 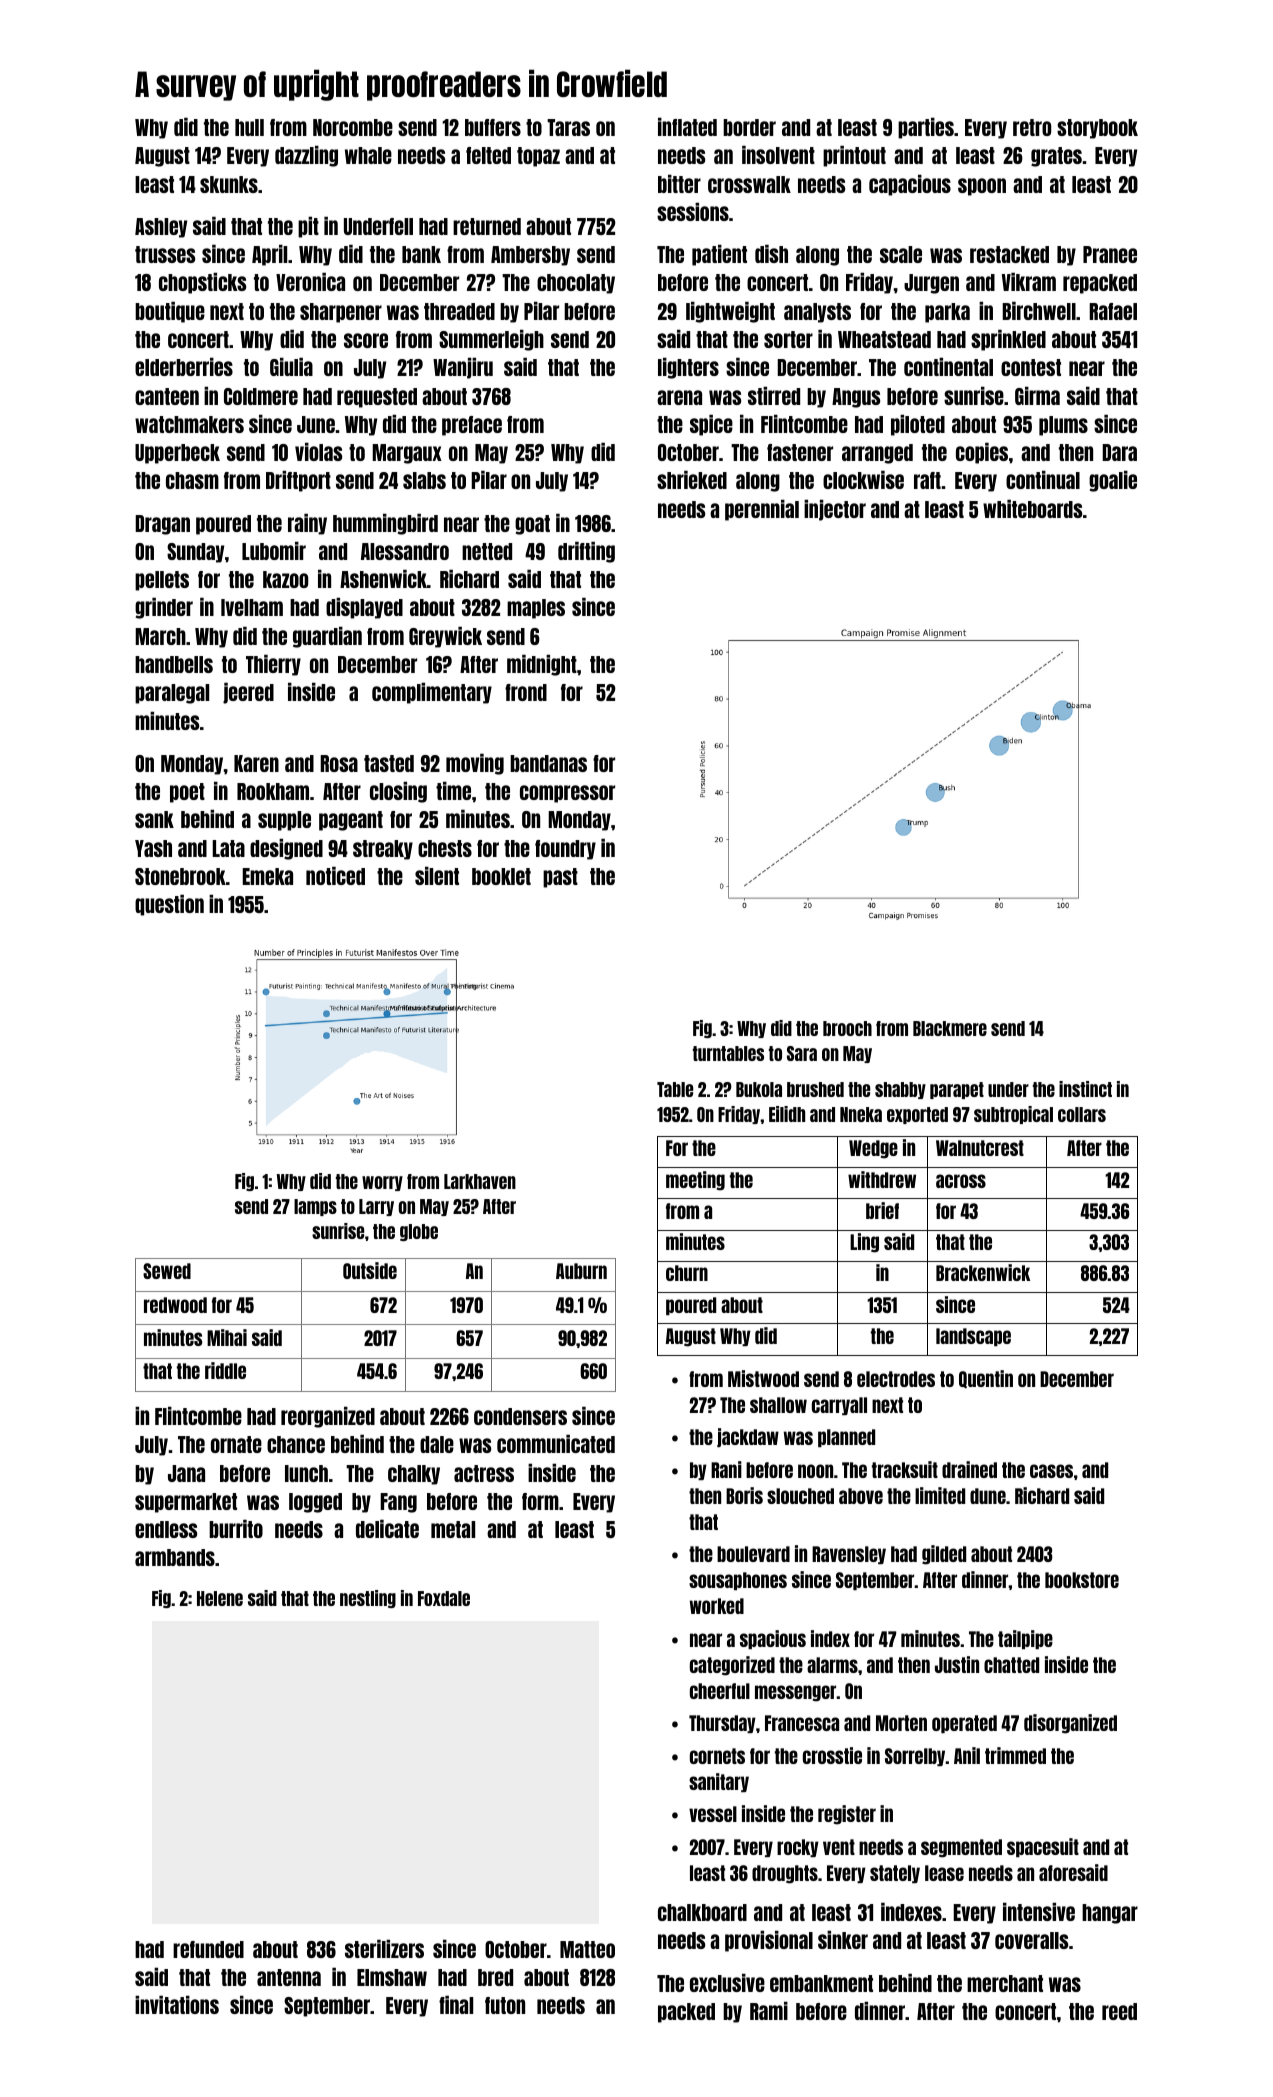 What do you see at coordinates (208, 1949) in the screenshot?
I see `refunded` at bounding box center [208, 1949].
